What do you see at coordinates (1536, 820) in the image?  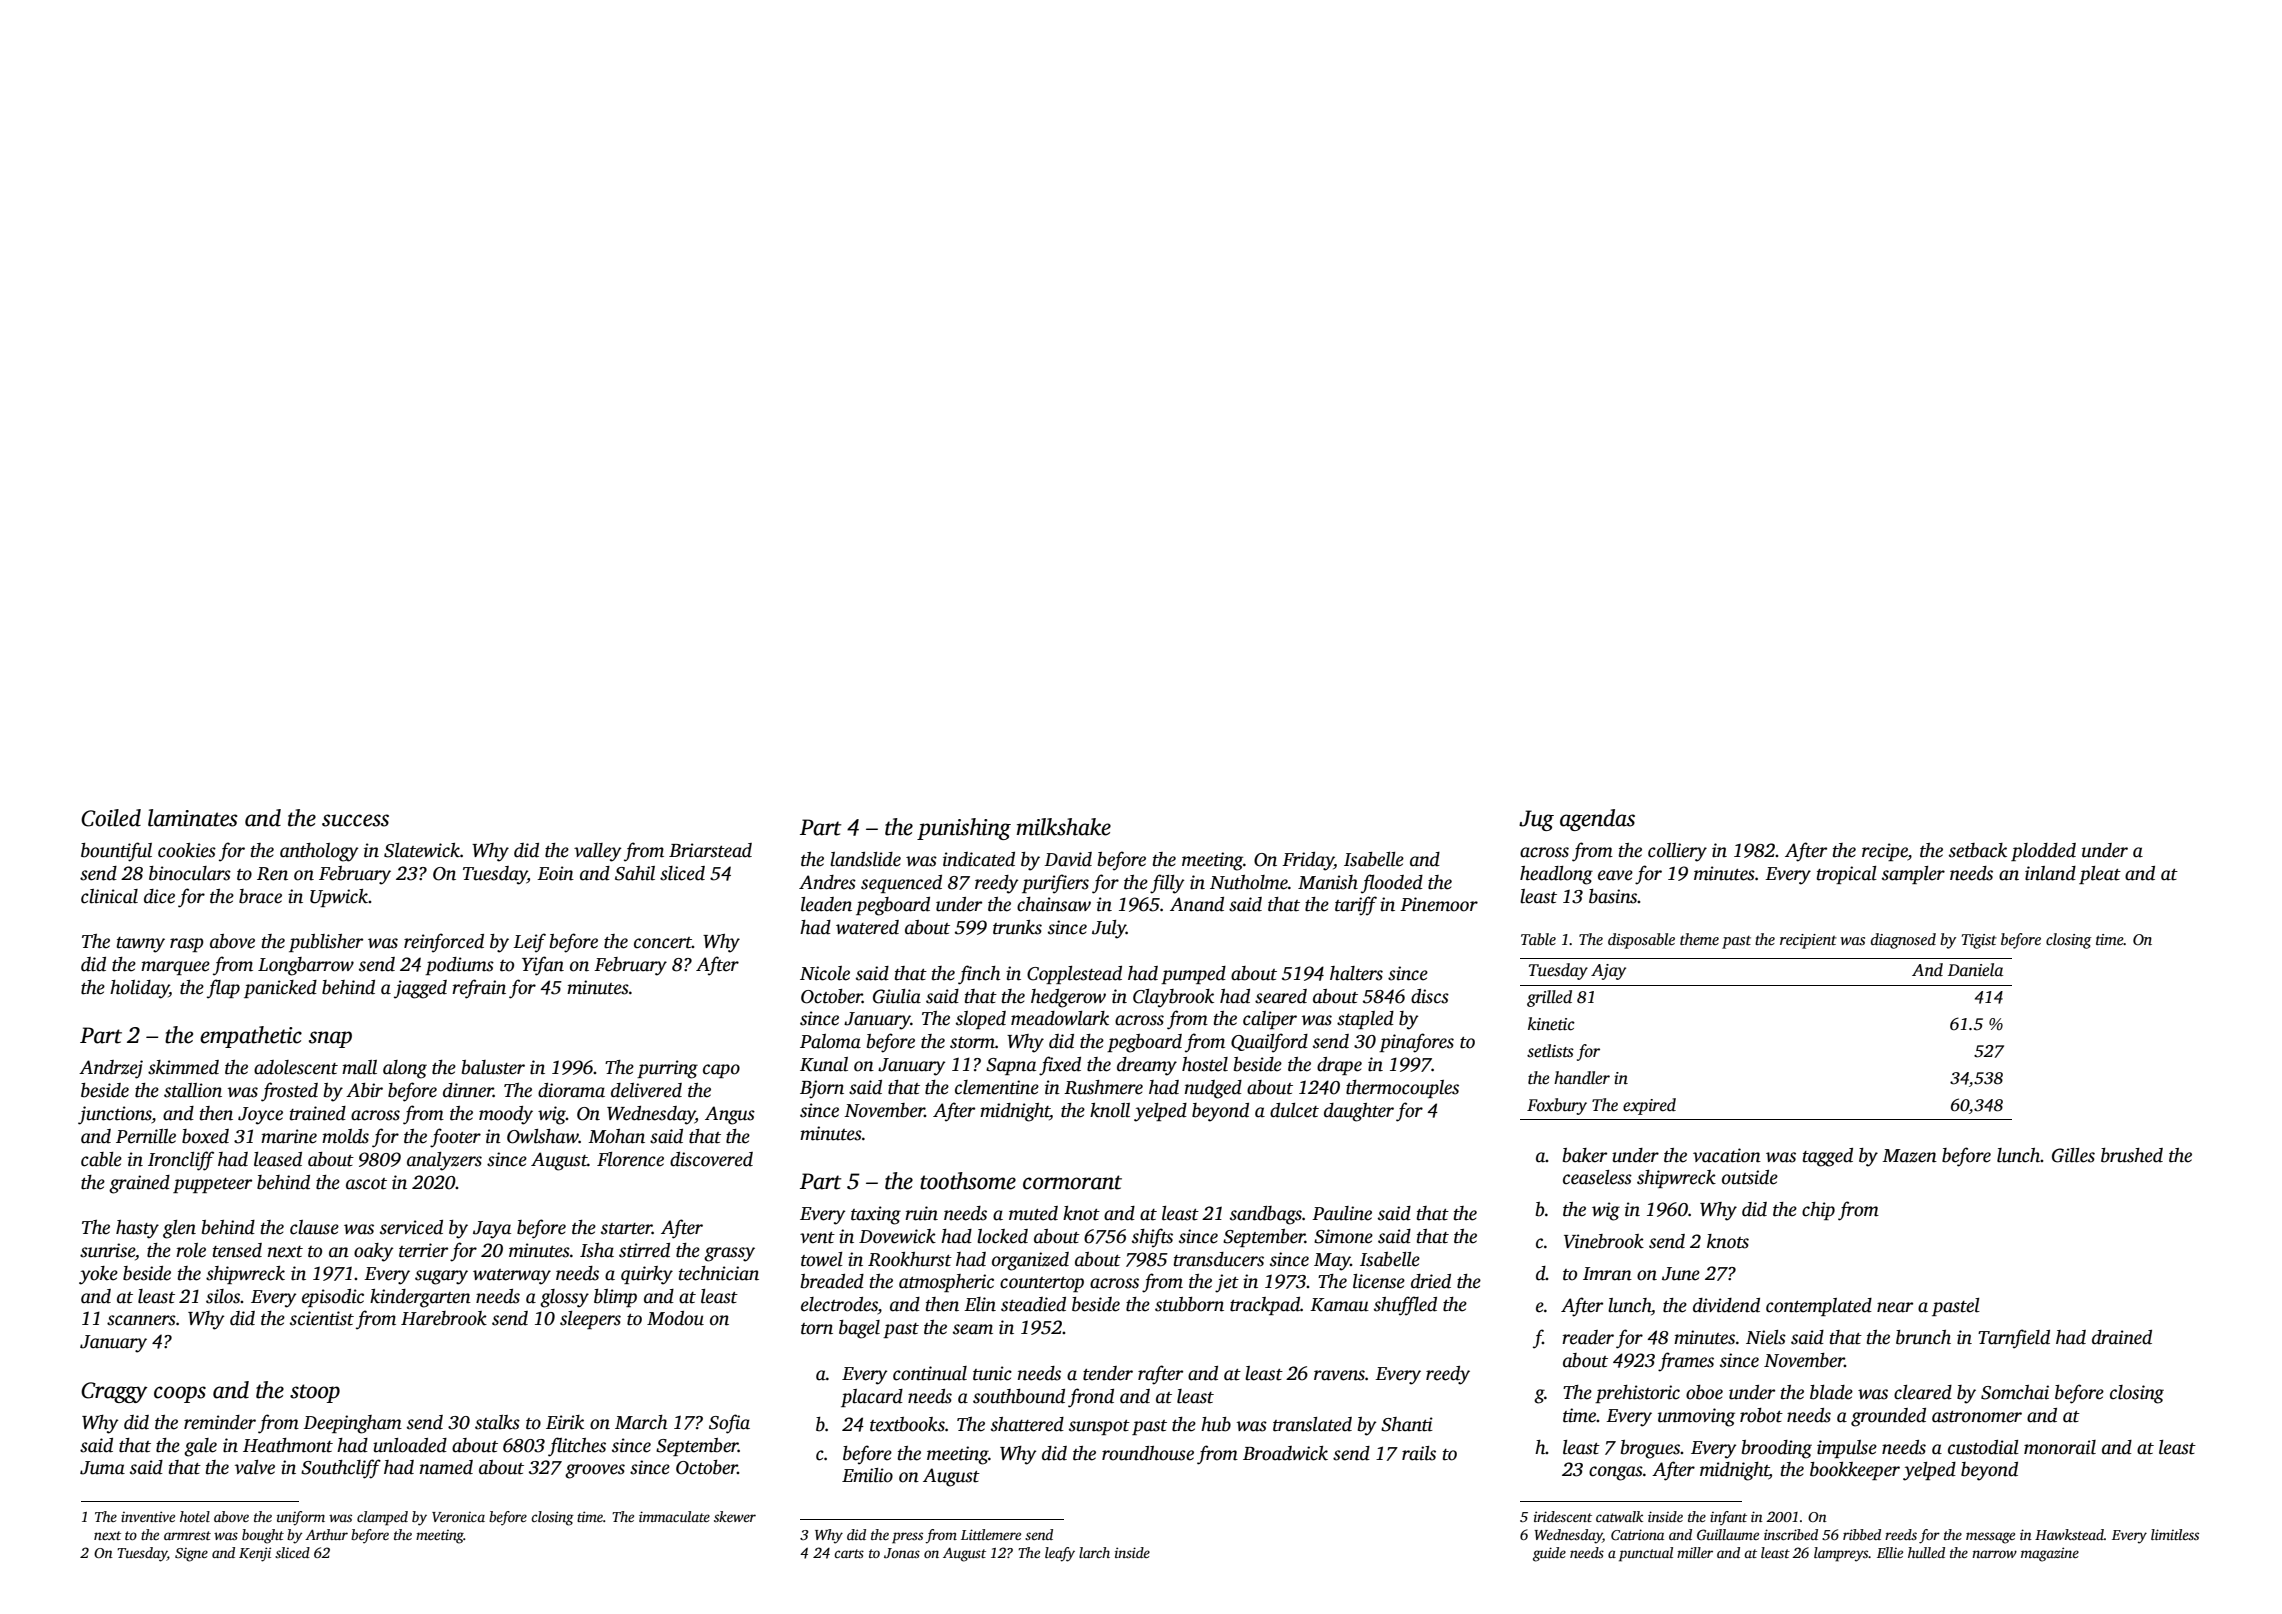 I see `Jug` at bounding box center [1536, 820].
